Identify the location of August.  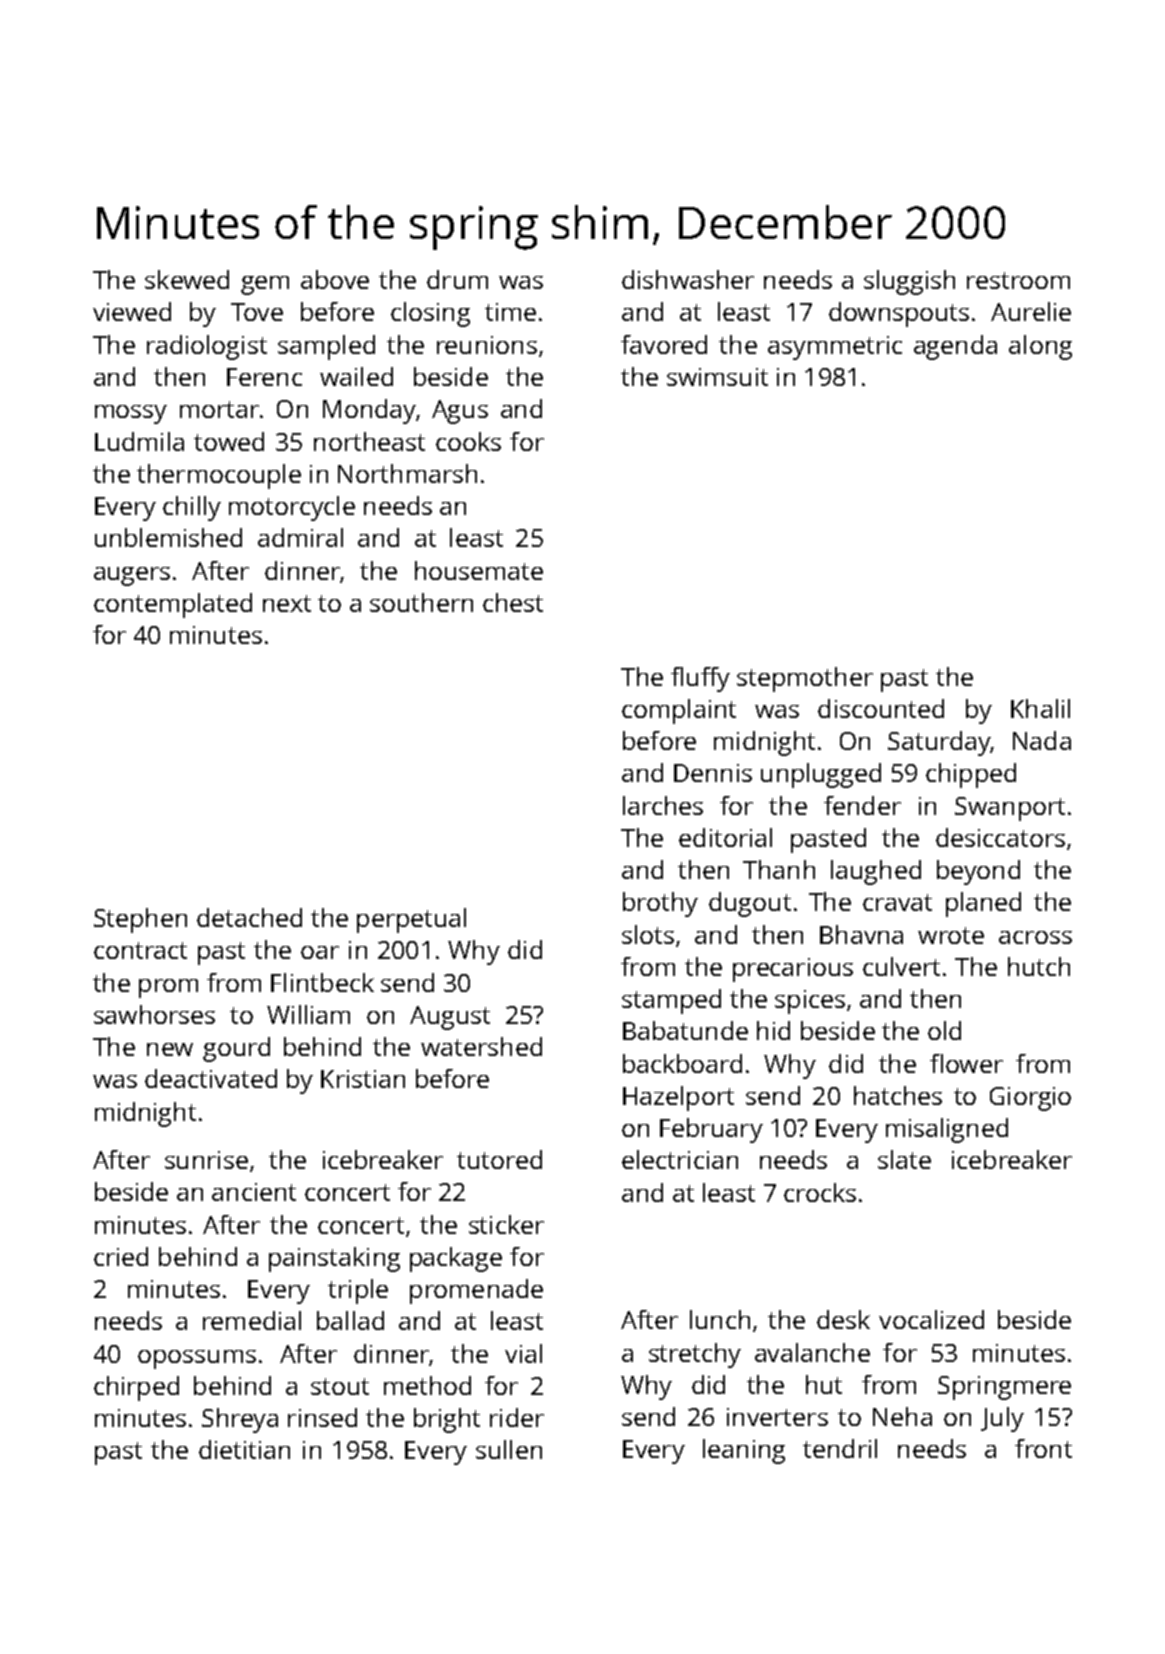
(450, 1018).
